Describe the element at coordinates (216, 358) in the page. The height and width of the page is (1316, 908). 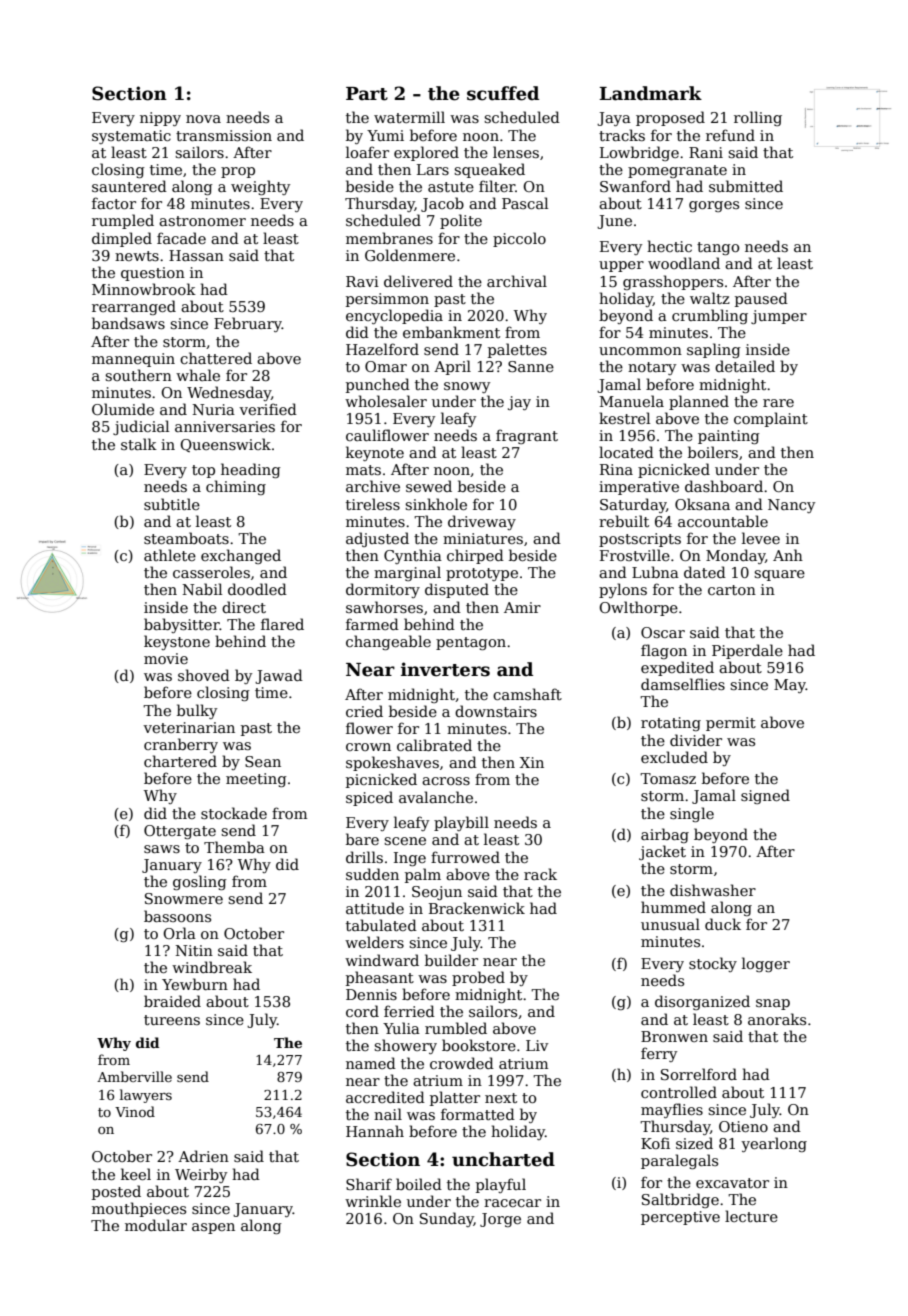
I see `chattered` at that location.
